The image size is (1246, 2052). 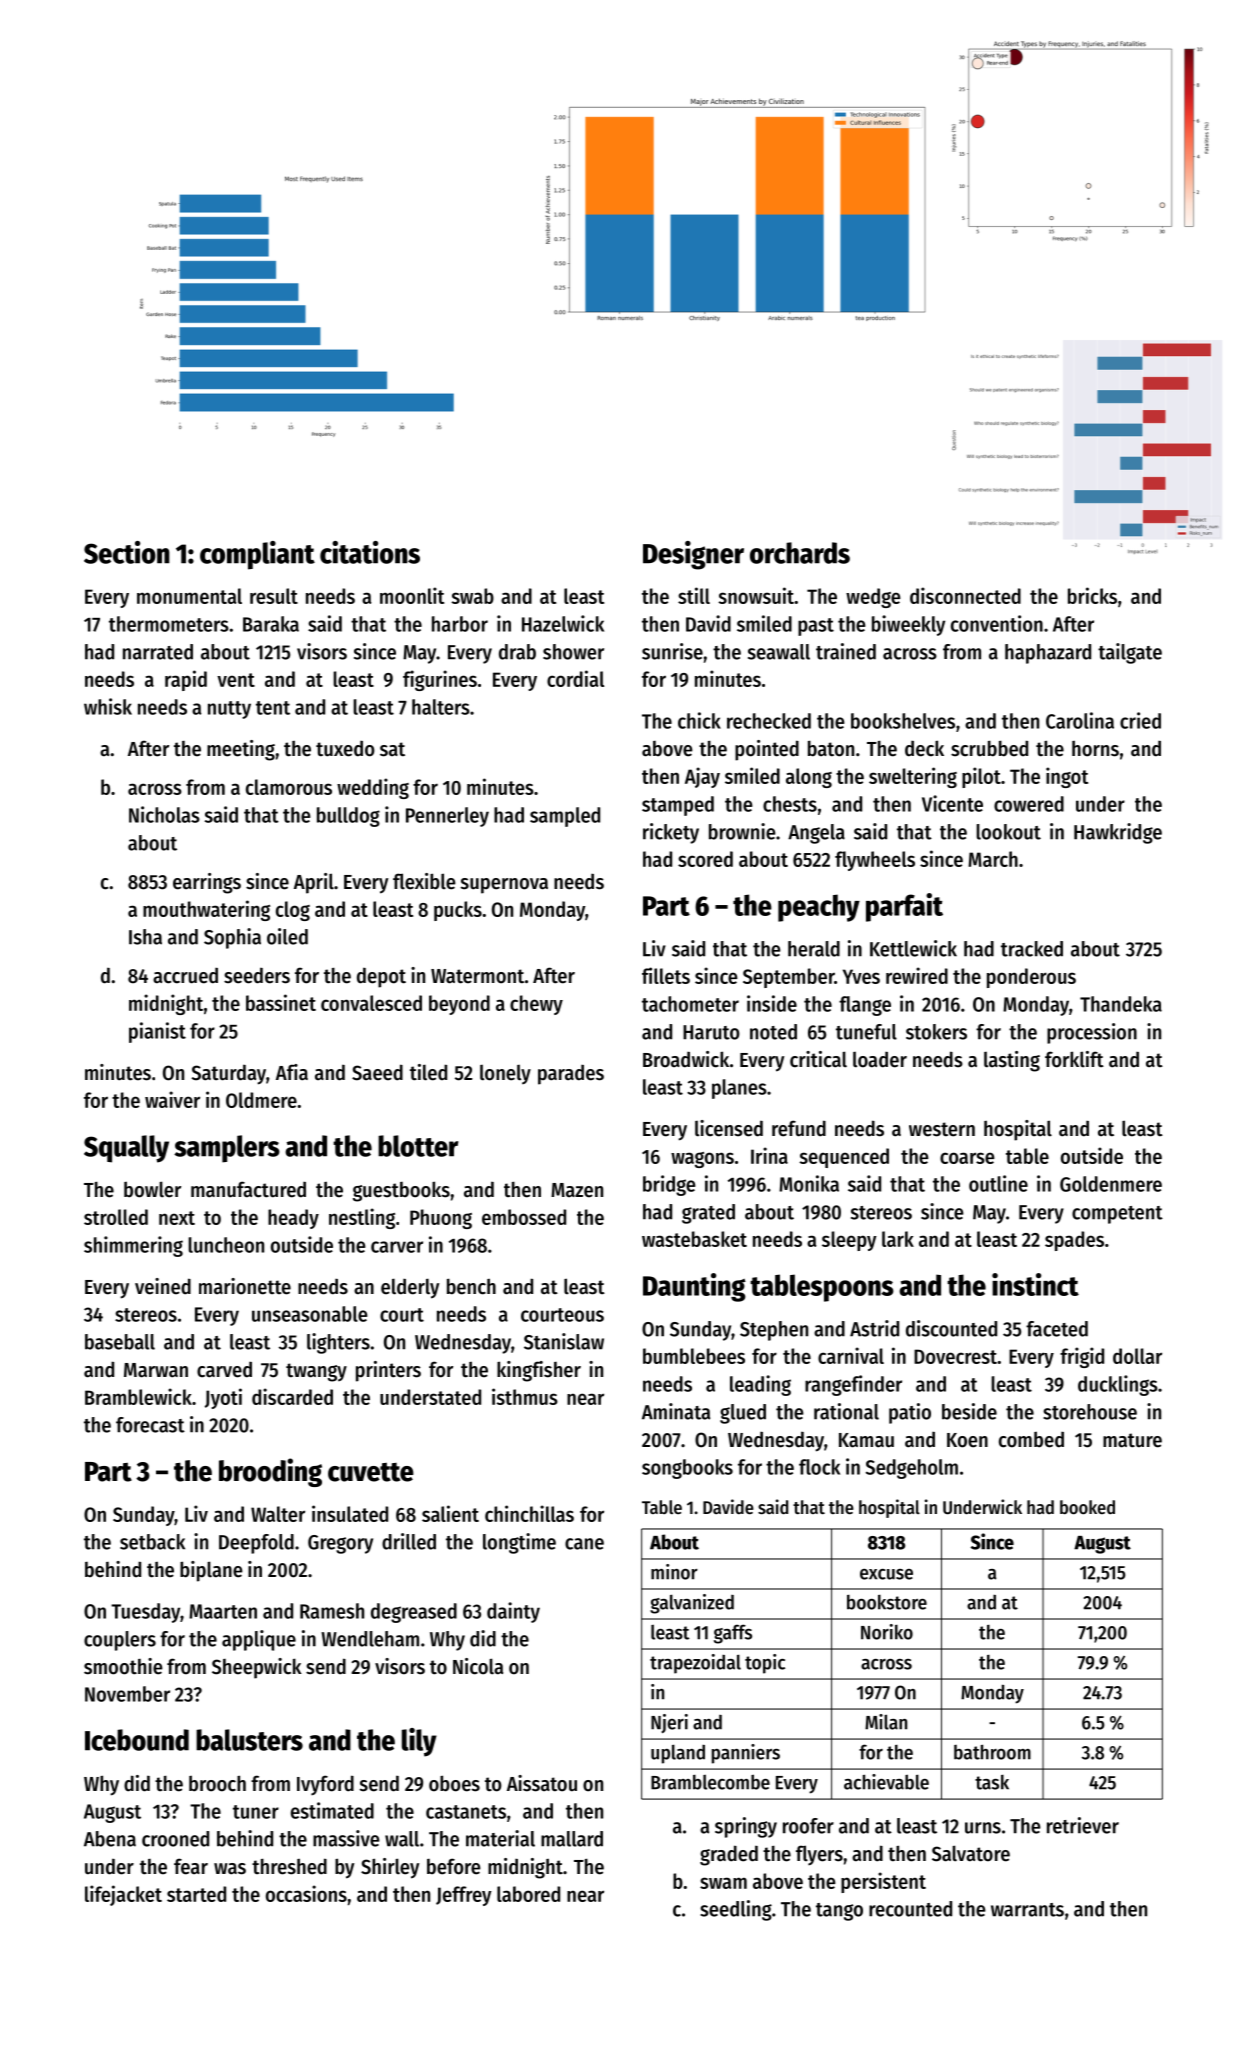 I want to click on compliant, so click(x=257, y=555).
